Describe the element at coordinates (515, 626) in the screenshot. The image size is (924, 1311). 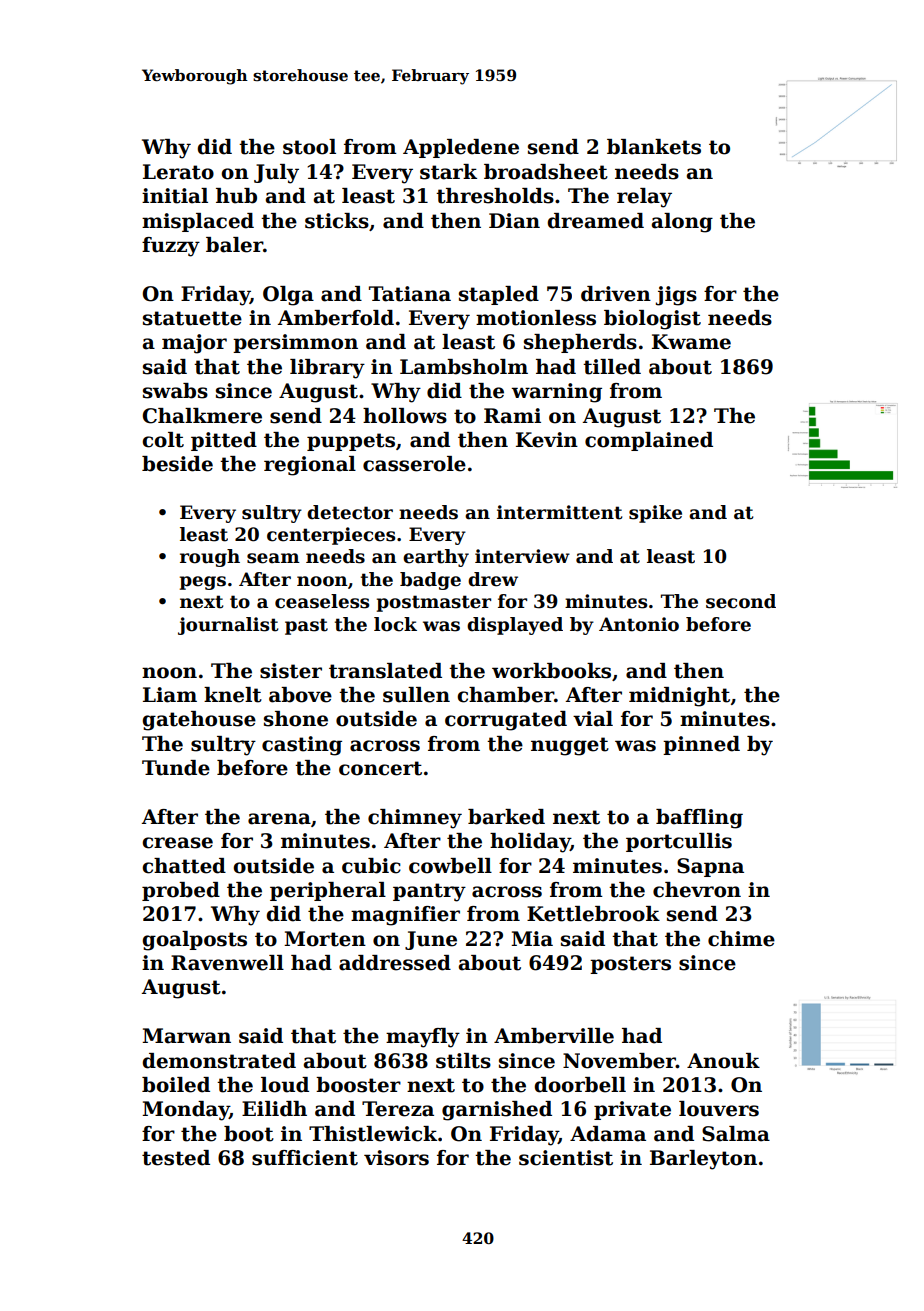
I see `displayed` at that location.
